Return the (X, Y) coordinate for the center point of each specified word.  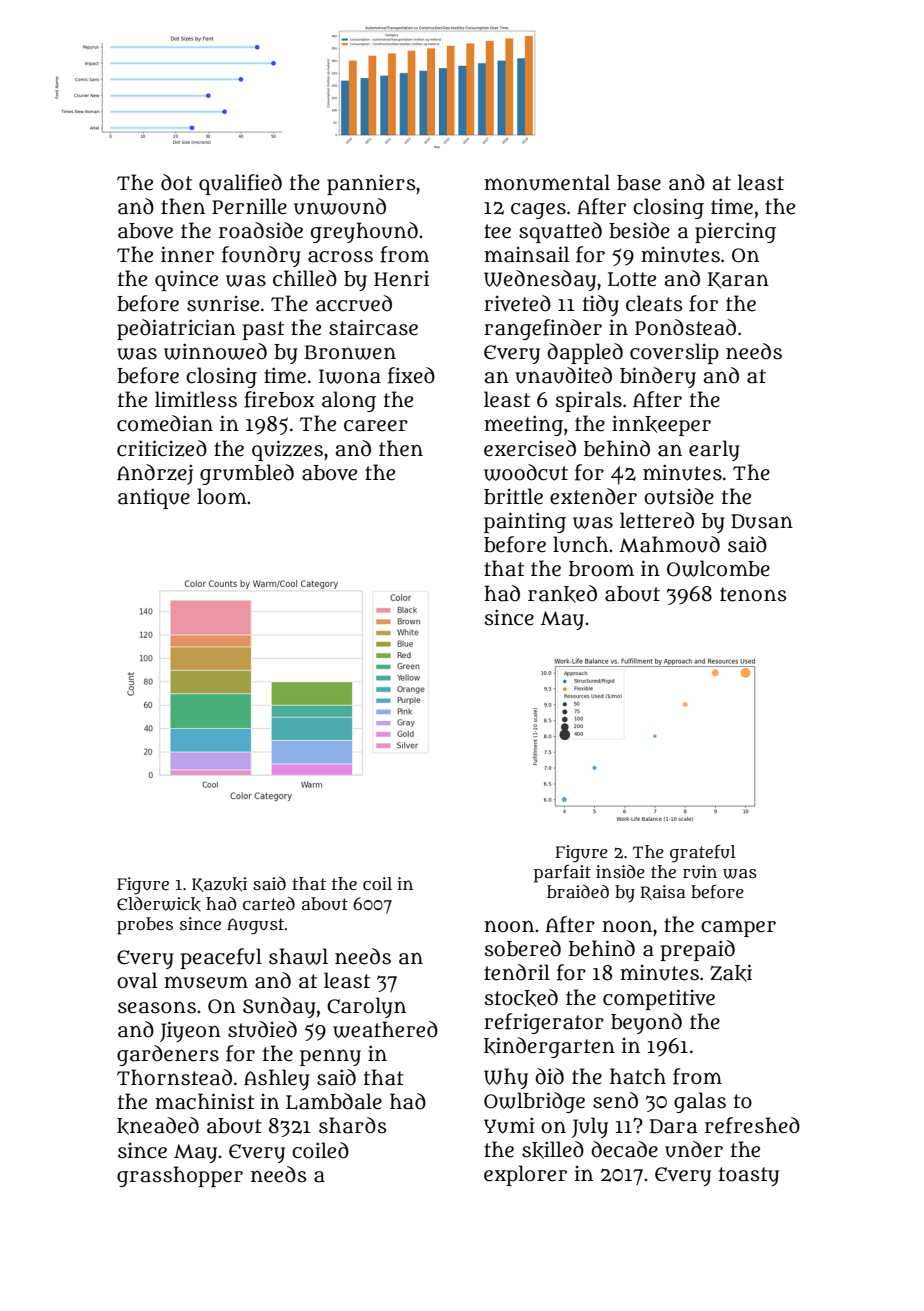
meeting (523, 425)
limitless (196, 399)
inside (620, 871)
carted (269, 904)
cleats (654, 303)
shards (352, 1125)
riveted (517, 303)
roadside (261, 230)
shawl (298, 956)
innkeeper (661, 425)
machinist (204, 1101)
